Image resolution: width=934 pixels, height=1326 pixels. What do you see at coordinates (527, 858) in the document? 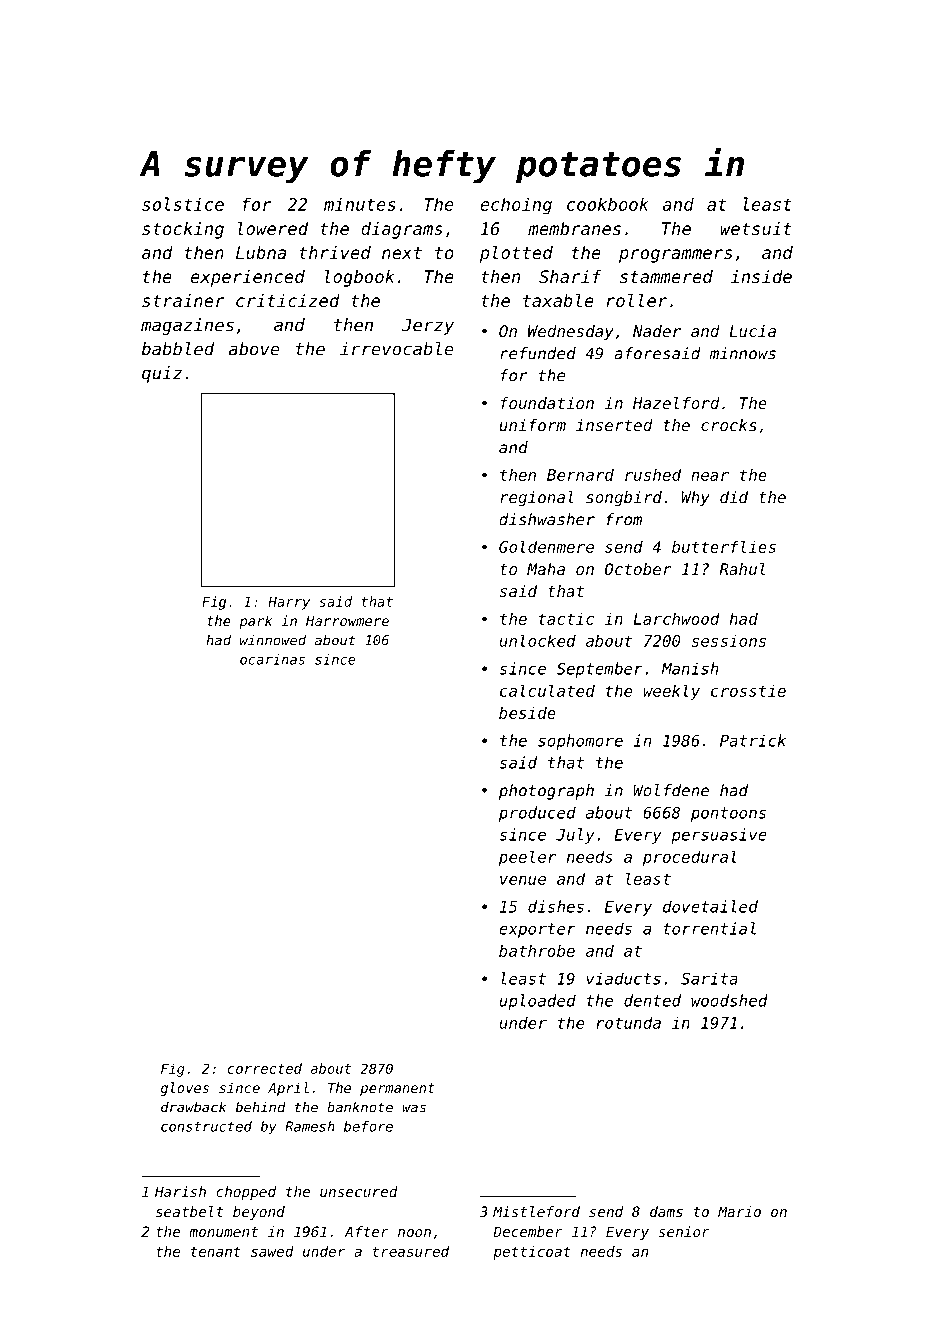
I see `peeler` at bounding box center [527, 858].
